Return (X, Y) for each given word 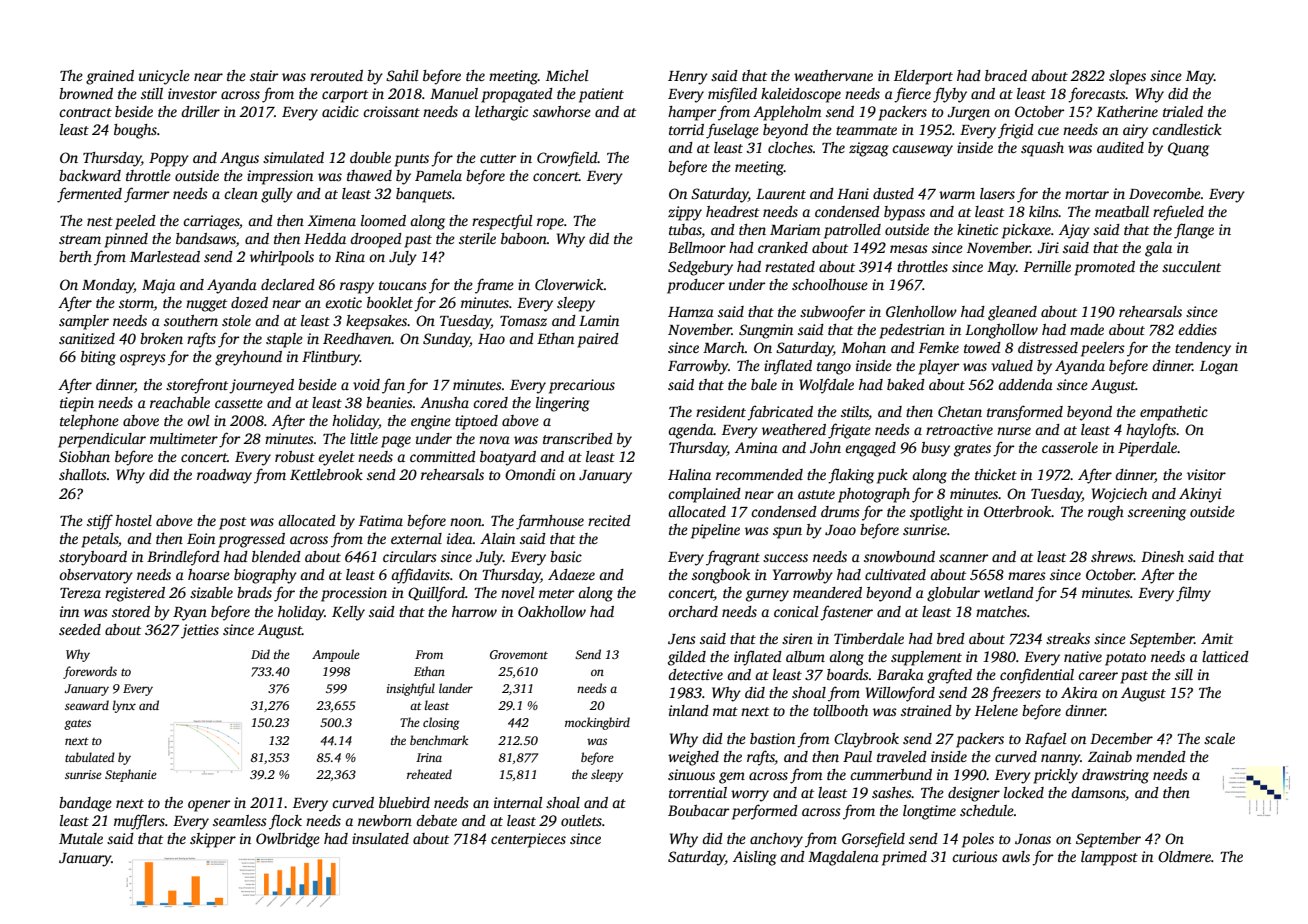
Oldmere (1184, 856)
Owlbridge (288, 840)
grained (110, 77)
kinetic (977, 229)
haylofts (1151, 431)
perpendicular (102, 440)
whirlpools (282, 258)
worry (750, 796)
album (805, 656)
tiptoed (476, 422)
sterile (477, 238)
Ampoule (336, 655)
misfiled (732, 95)
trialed (1183, 111)
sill (1184, 674)
